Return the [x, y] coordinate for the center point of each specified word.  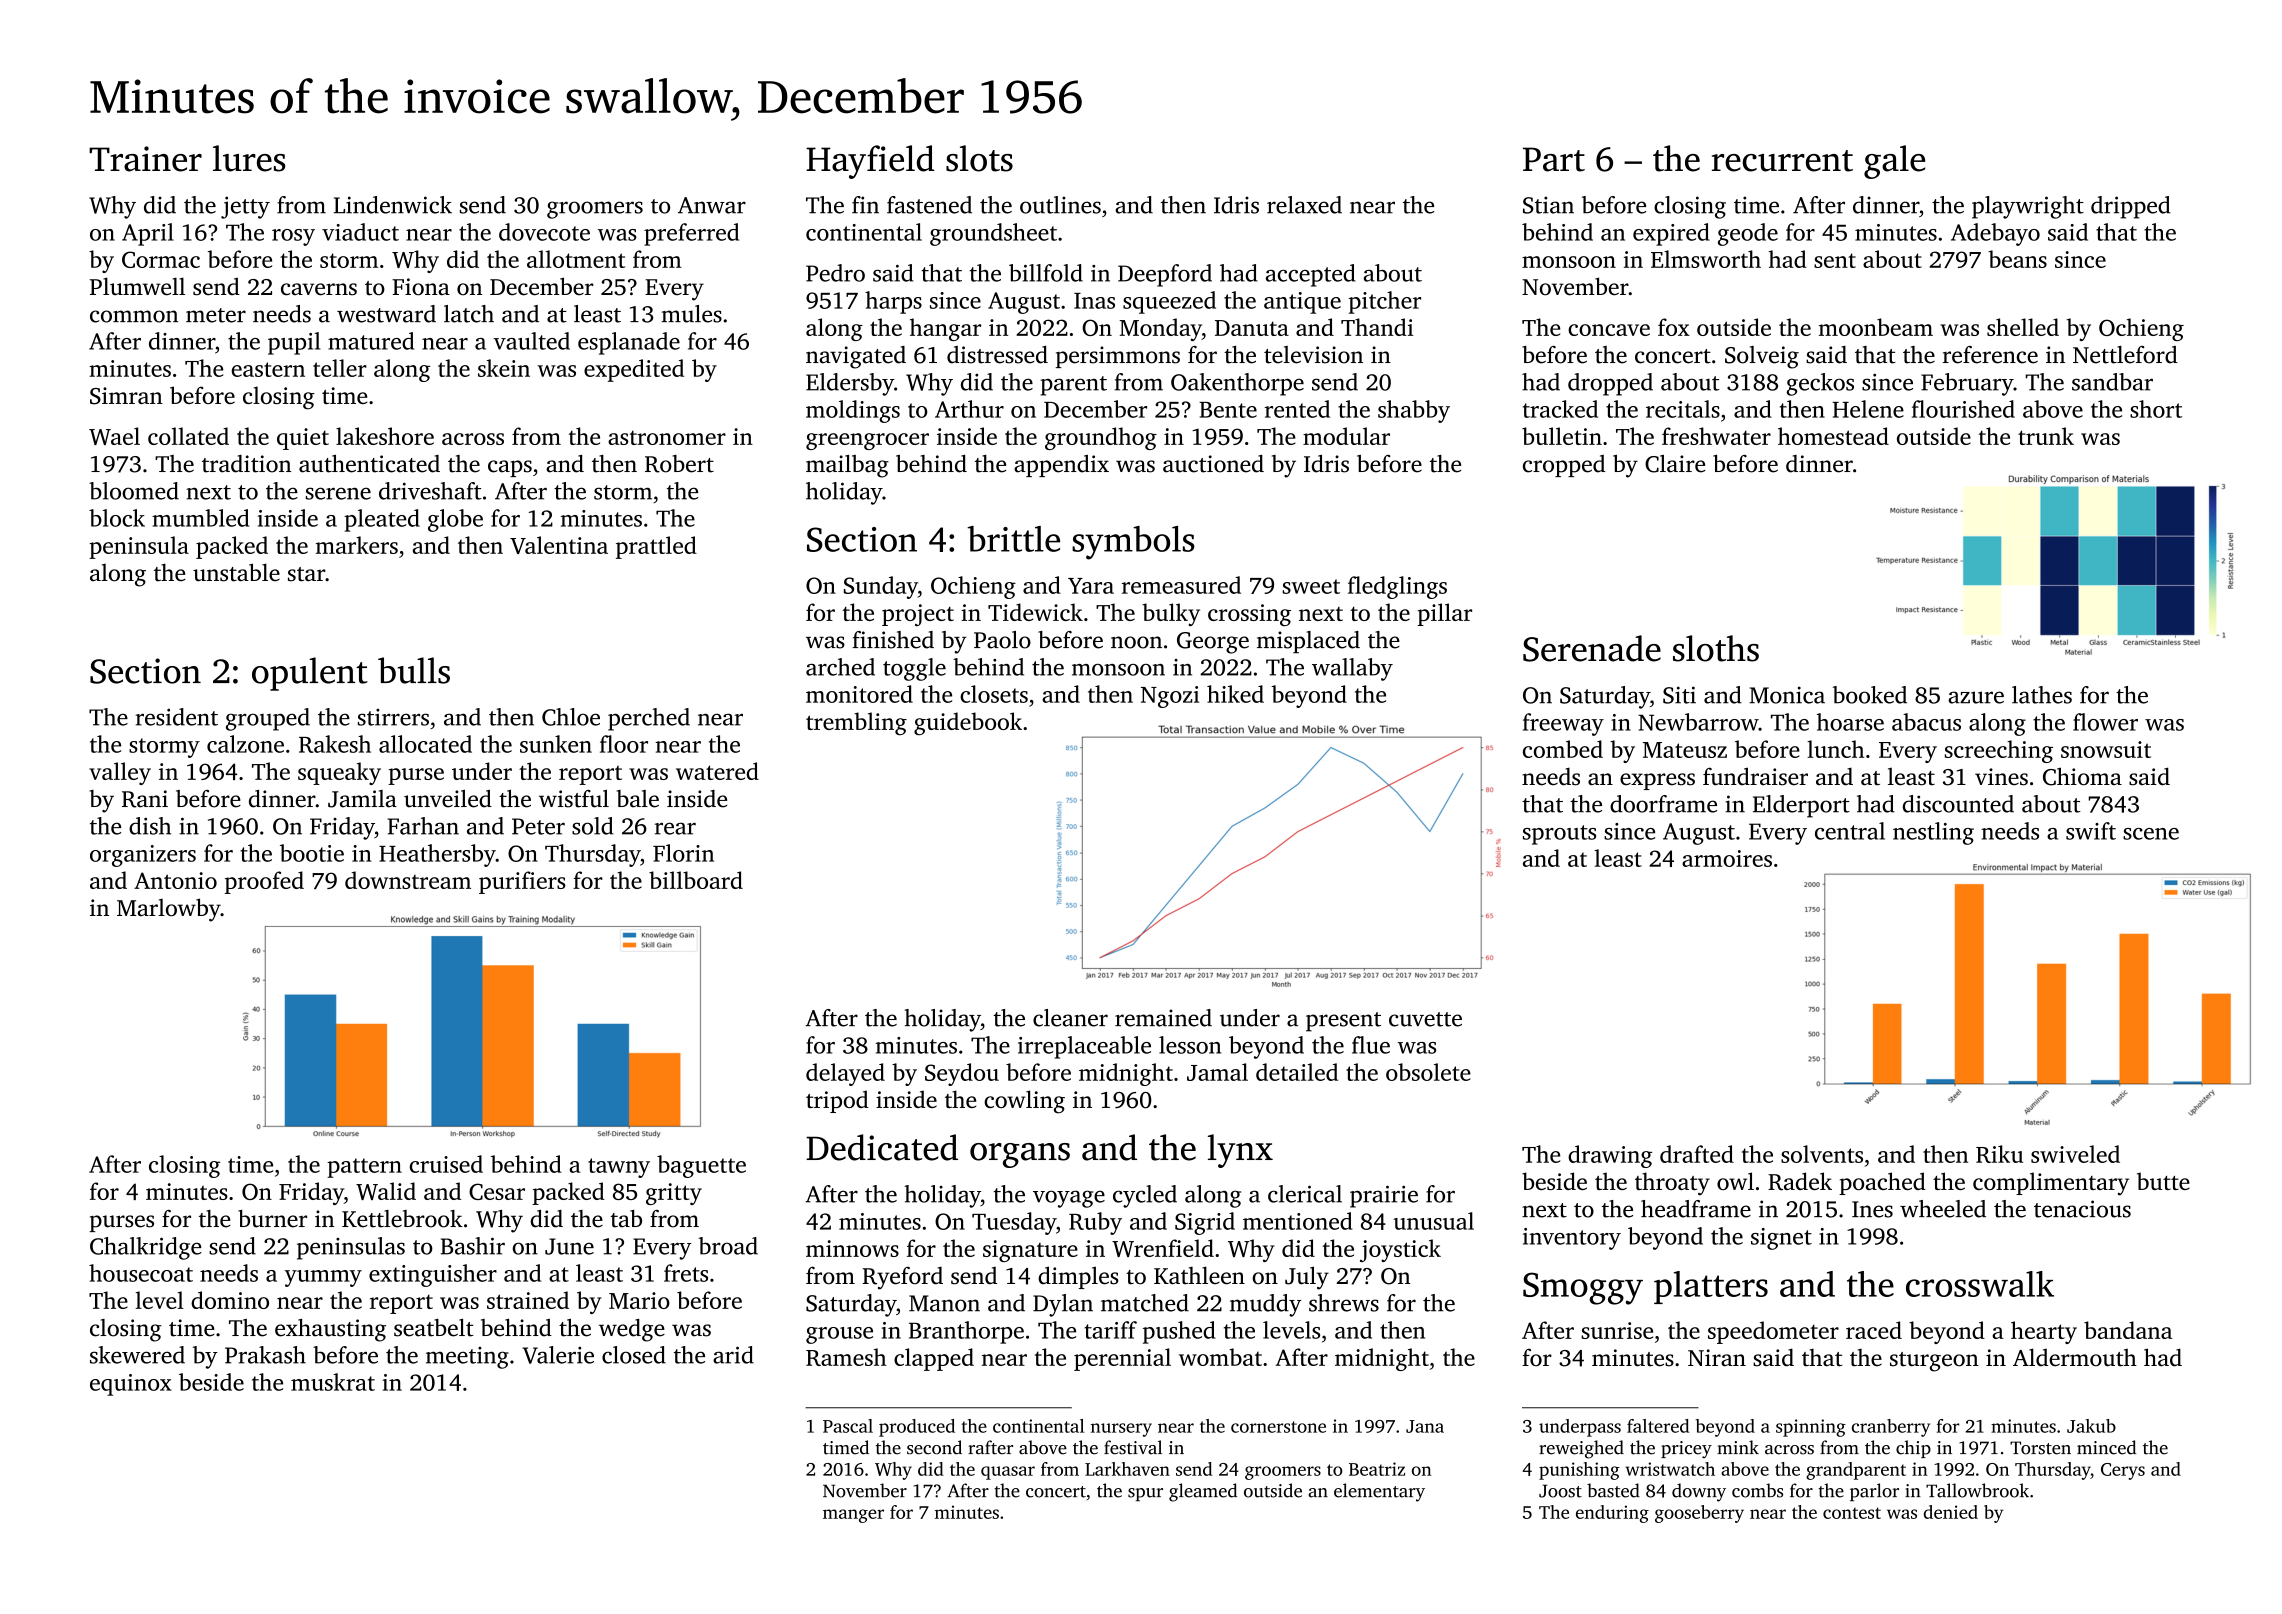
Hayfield [870, 162]
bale [638, 799]
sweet [1311, 586]
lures [249, 158]
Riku [1999, 1154]
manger [853, 1516]
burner [272, 1219]
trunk [2046, 436]
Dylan [1063, 1305]
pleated [382, 520]
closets [994, 694]
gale [1894, 162]
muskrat [333, 1382]
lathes [2042, 695]
